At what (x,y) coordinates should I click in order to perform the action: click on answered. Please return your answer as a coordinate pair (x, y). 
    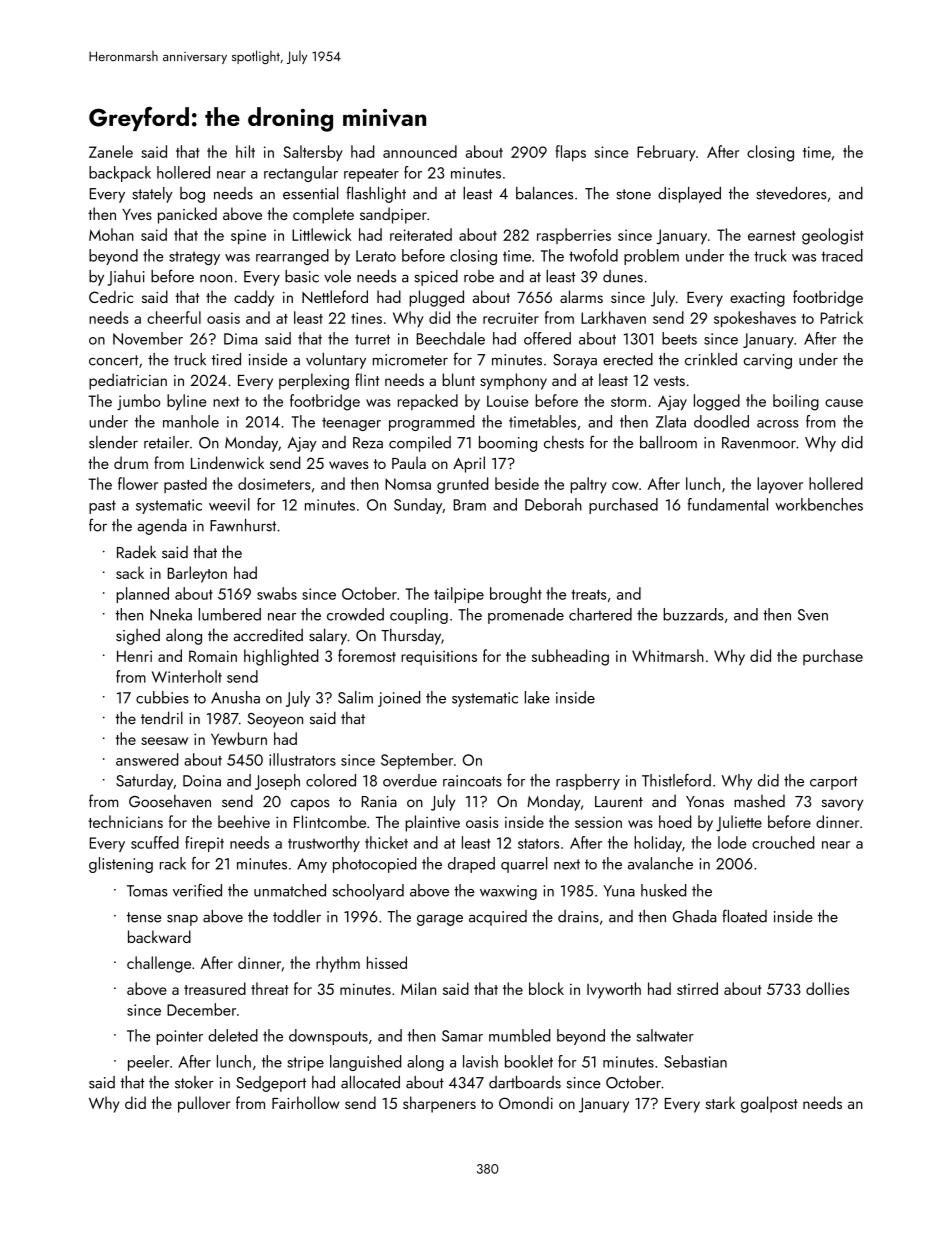
    Looking at the image, I should click on (147, 759).
